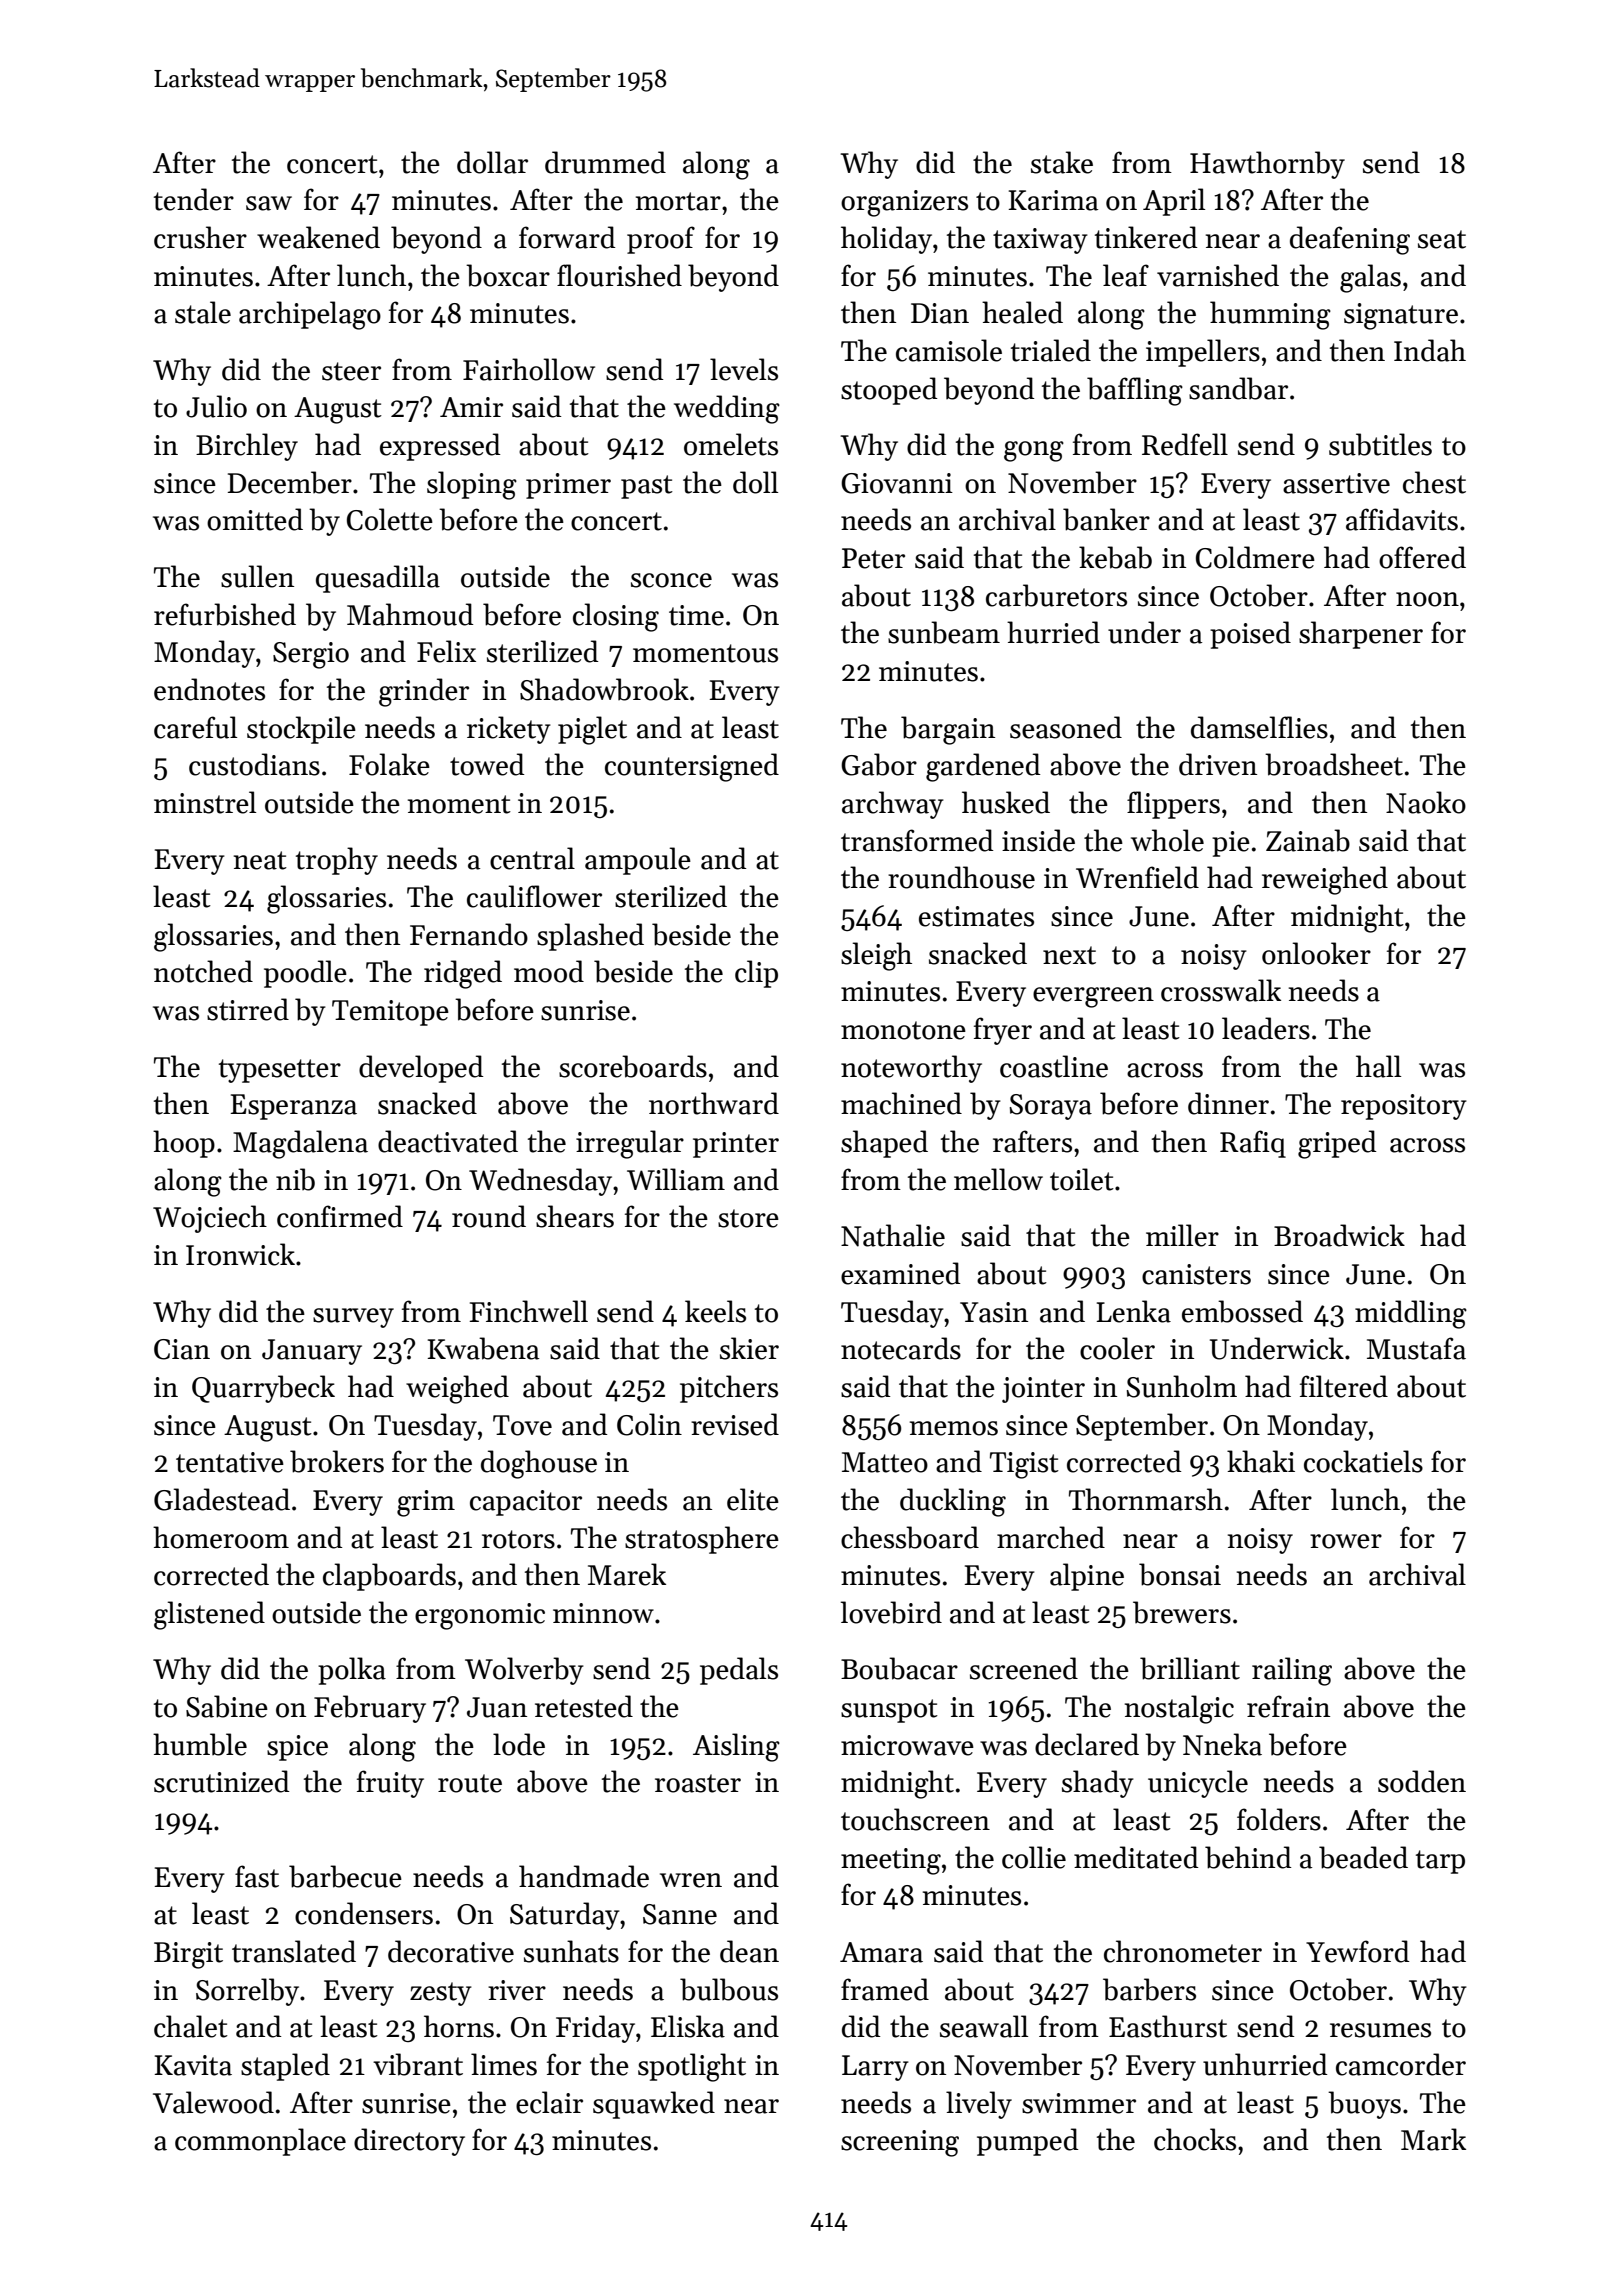 This page has height=2292, width=1620. What do you see at coordinates (654, 2105) in the page?
I see `squawked` at bounding box center [654, 2105].
